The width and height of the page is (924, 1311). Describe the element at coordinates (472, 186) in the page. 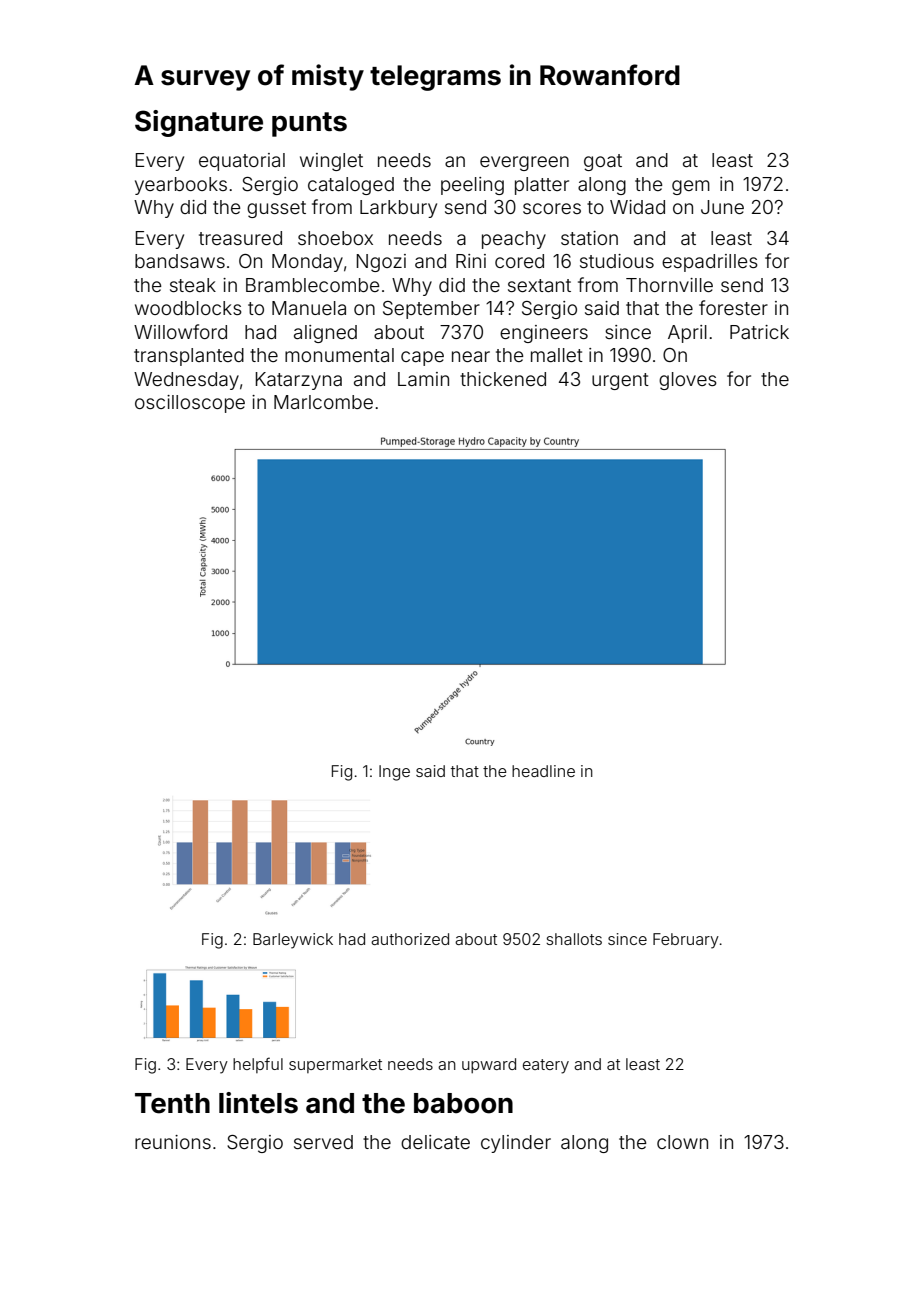

I see `peeling` at that location.
